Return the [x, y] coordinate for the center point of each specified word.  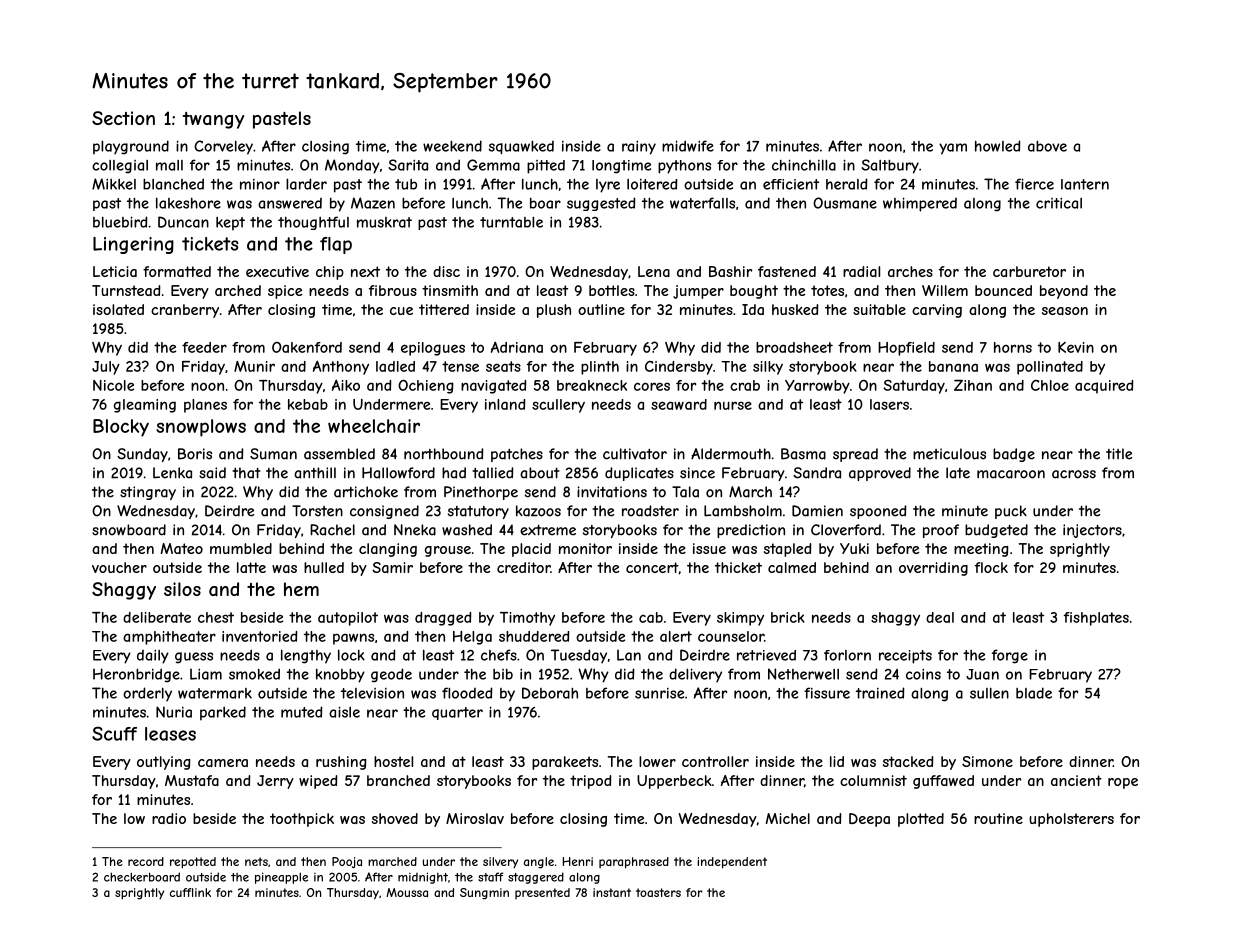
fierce [1034, 184]
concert [652, 567]
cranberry [185, 311]
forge [1010, 656]
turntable [511, 222]
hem [301, 589]
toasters [658, 892]
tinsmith [450, 290]
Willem [945, 290]
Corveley [223, 147]
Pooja [347, 862]
